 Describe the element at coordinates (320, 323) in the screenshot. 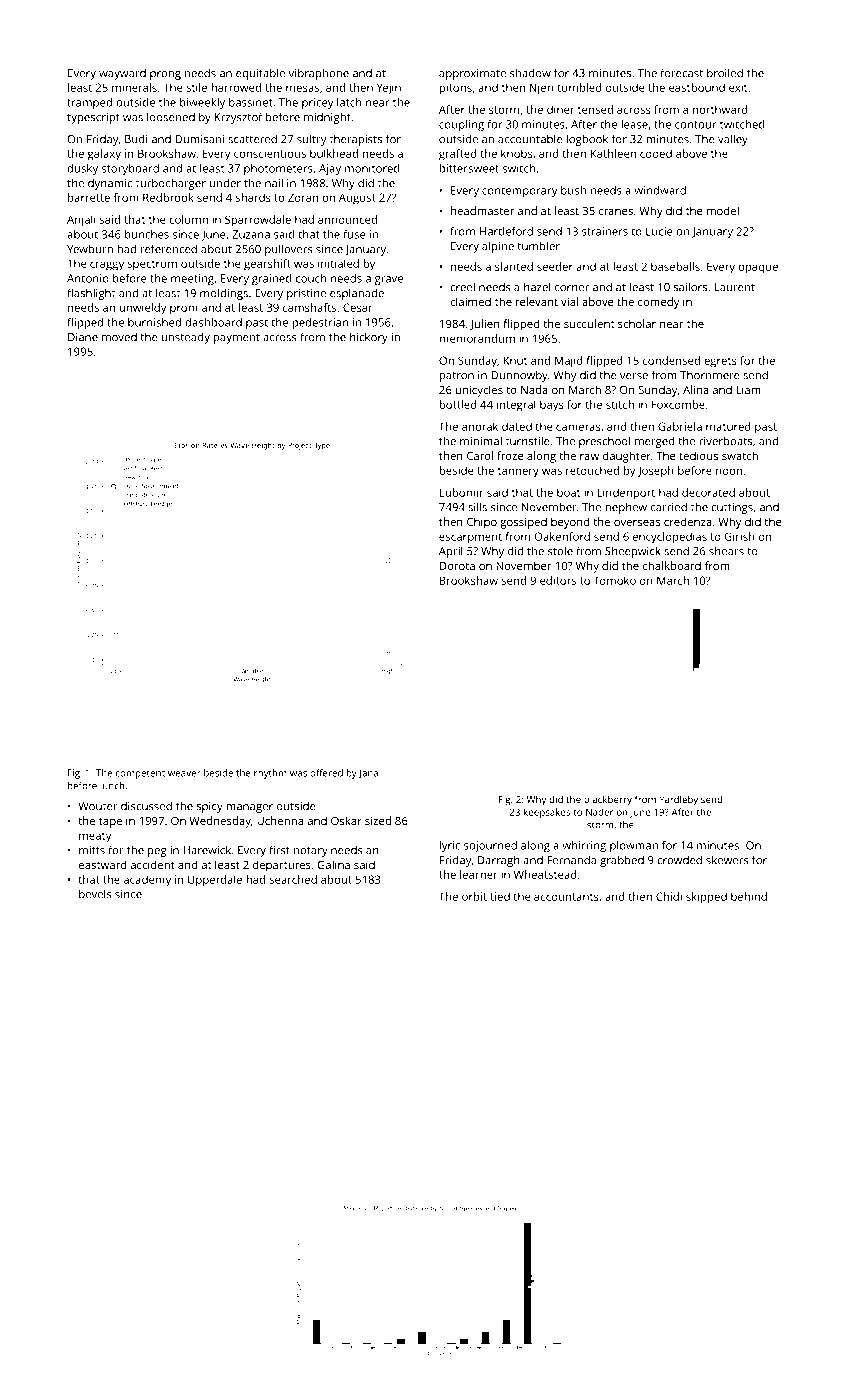

I see `pedestrian` at that location.
